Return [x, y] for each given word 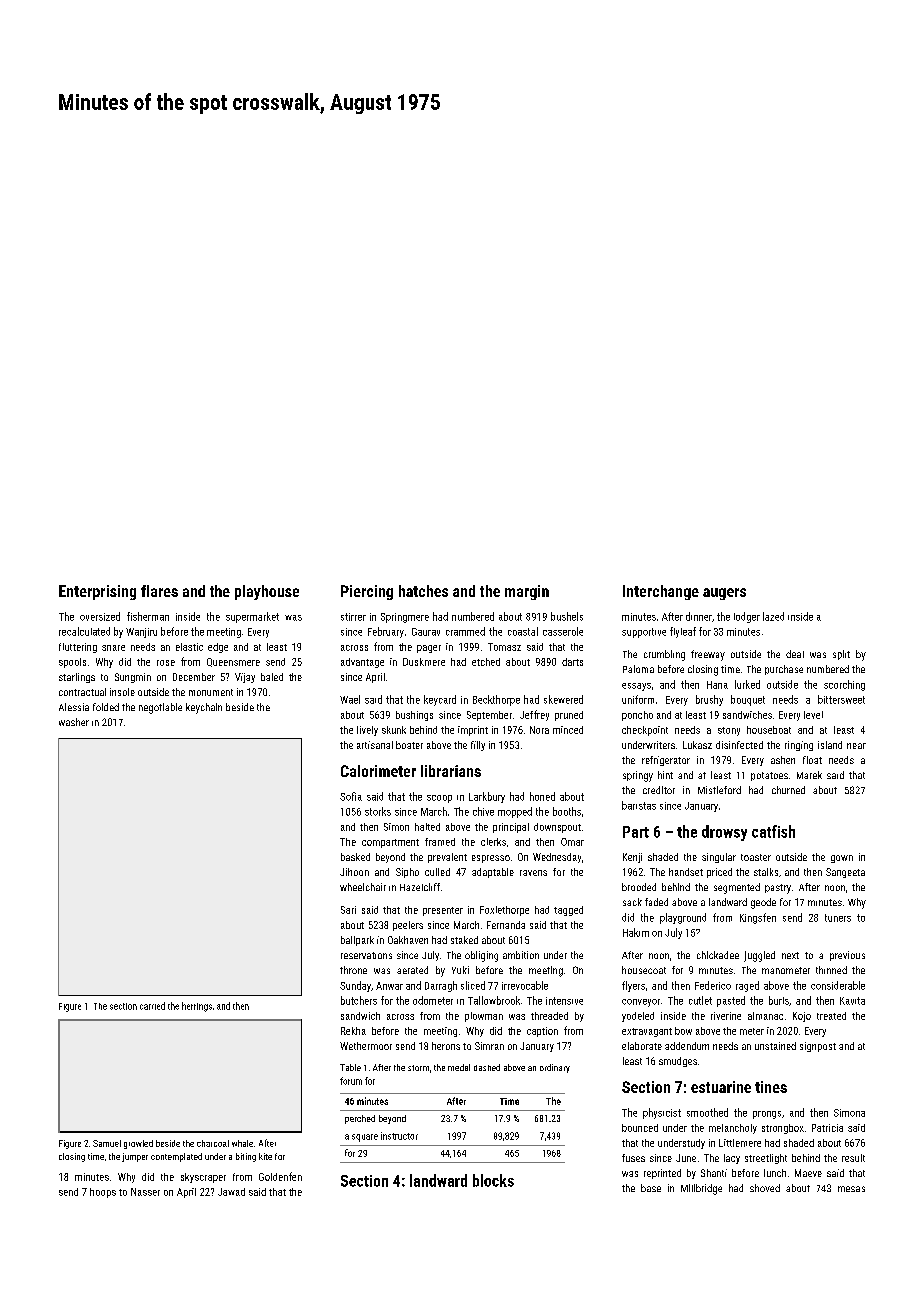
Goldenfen [280, 1176]
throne [353, 970]
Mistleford [719, 790]
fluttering [78, 648]
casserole [563, 631]
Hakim [636, 932]
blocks [493, 1180]
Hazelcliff [420, 887]
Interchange [661, 592]
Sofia [351, 796]
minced [568, 730]
